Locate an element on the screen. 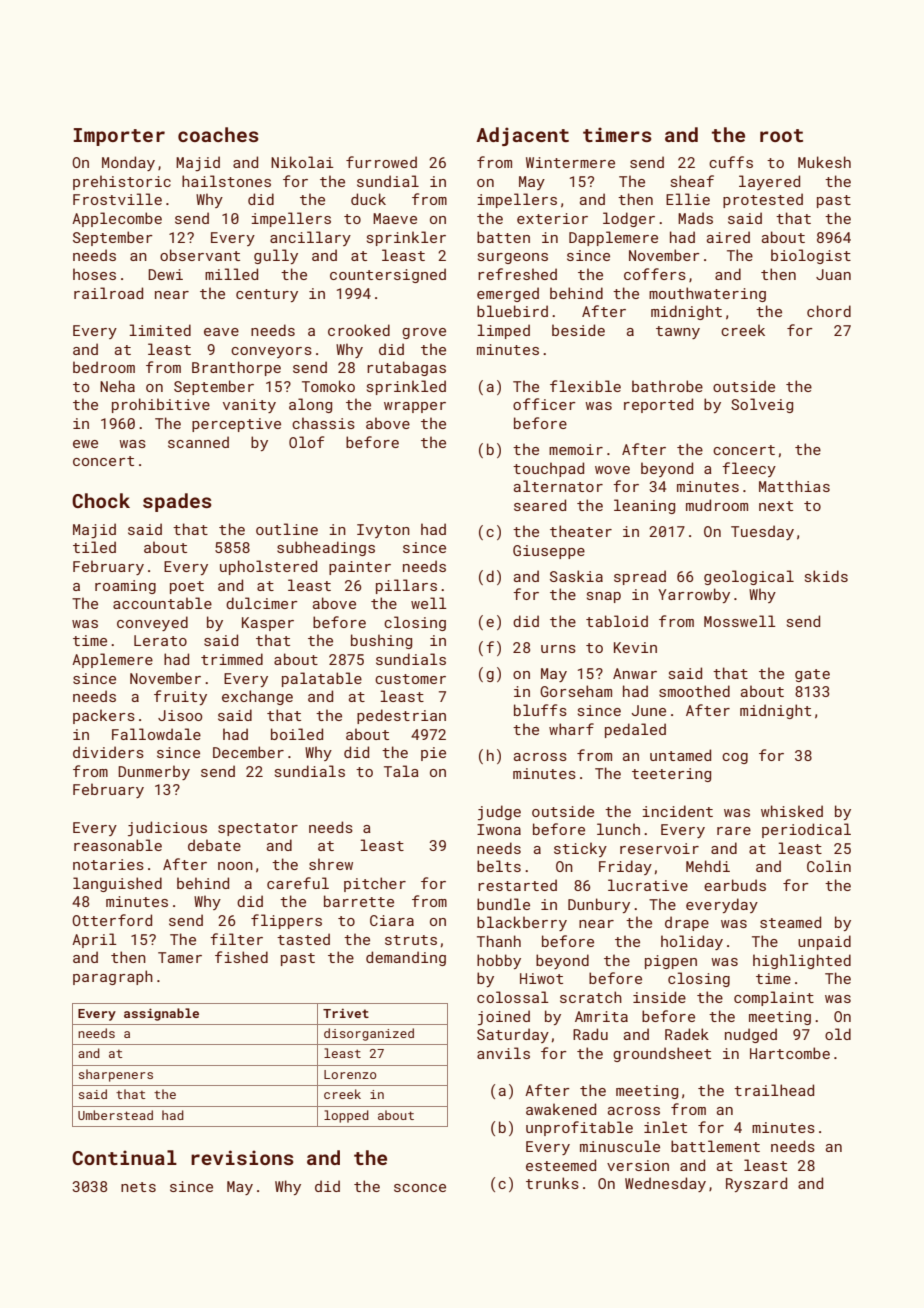 The height and width of the screenshot is (1308, 924). Importer is located at coordinates (119, 137).
